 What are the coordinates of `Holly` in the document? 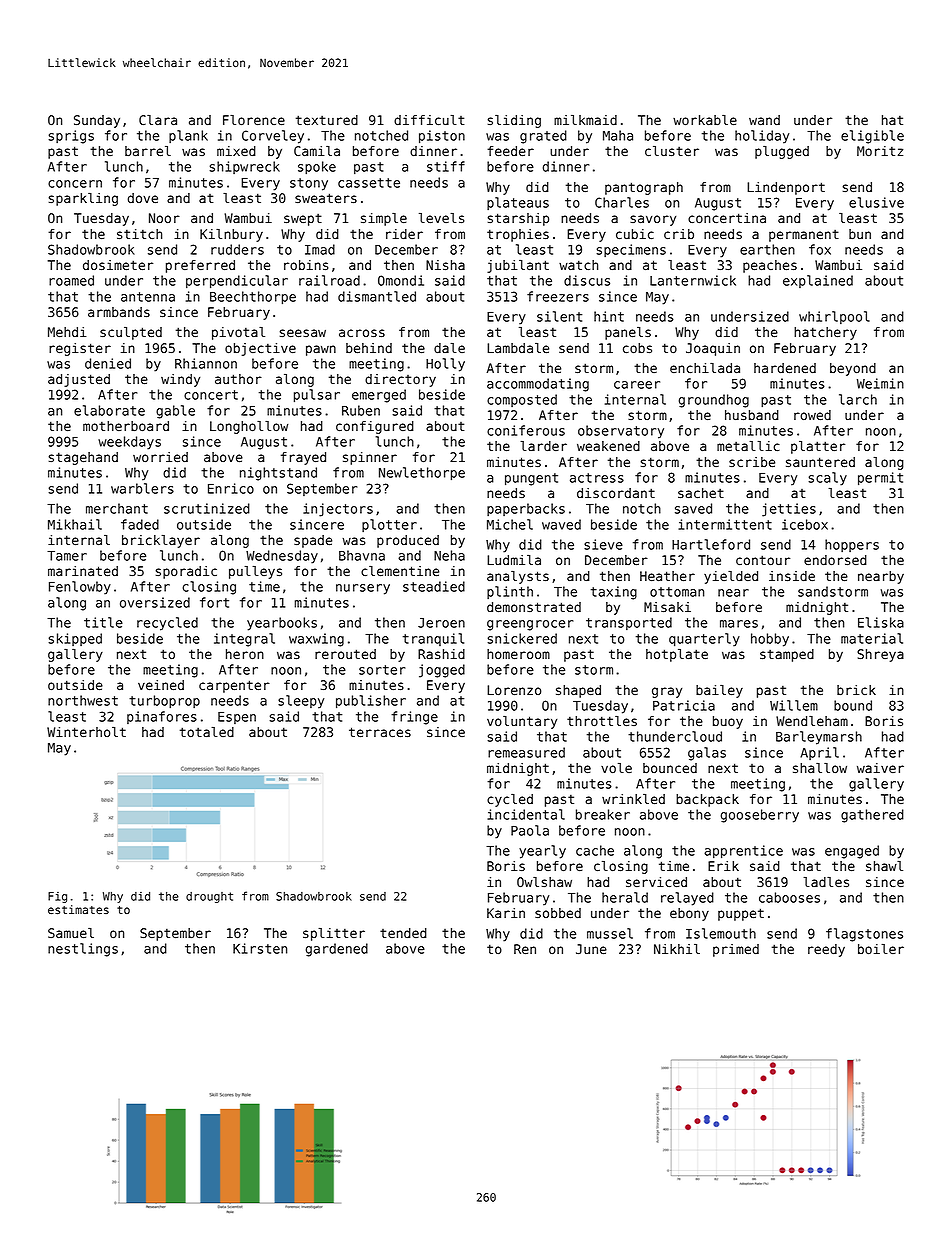 It's located at (445, 365).
